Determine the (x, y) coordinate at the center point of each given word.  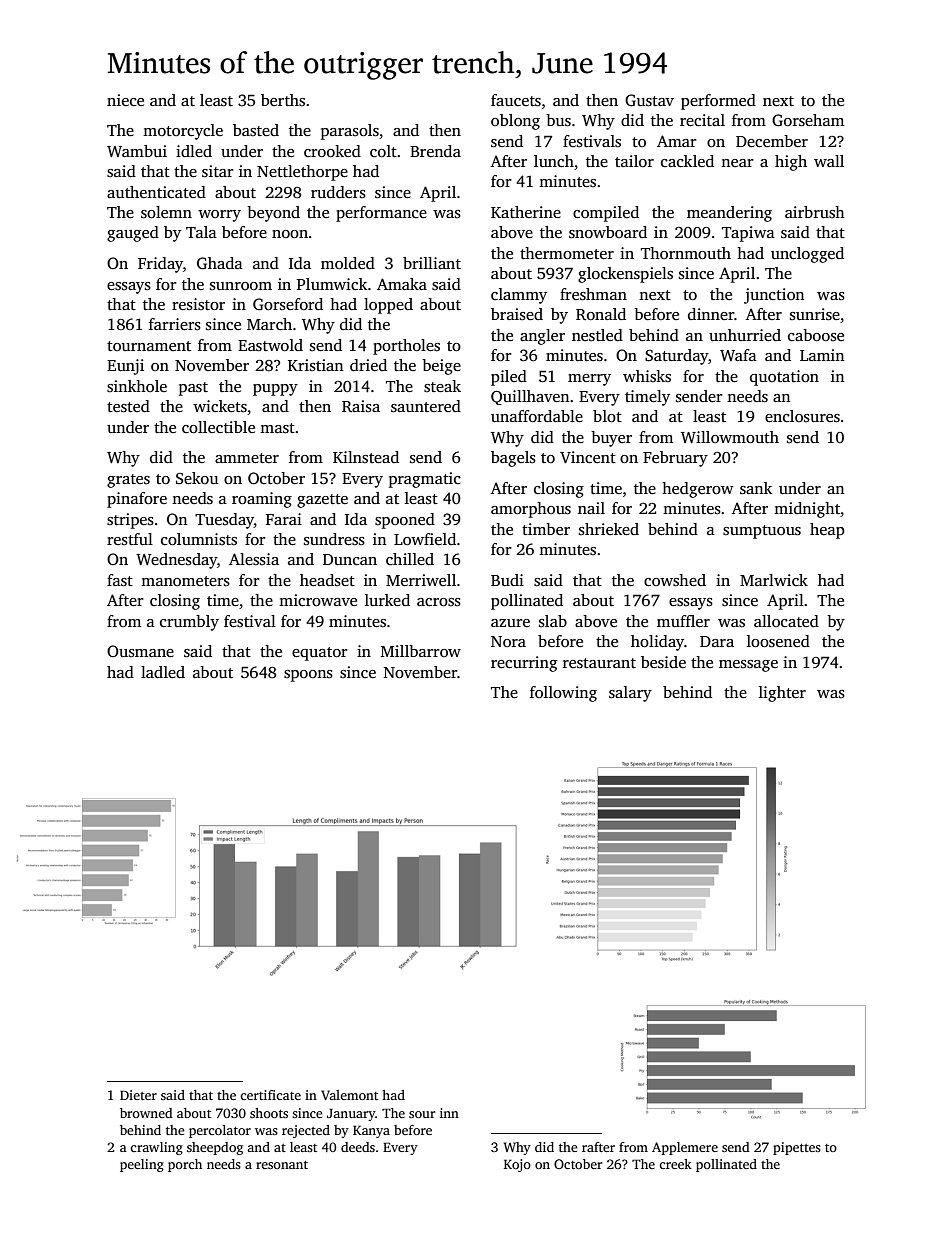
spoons (308, 676)
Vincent (588, 457)
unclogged (807, 255)
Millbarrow (421, 651)
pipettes (797, 1148)
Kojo (517, 1165)
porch (185, 1165)
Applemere (685, 1148)
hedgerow (698, 490)
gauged (133, 234)
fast (120, 580)
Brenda (435, 151)
